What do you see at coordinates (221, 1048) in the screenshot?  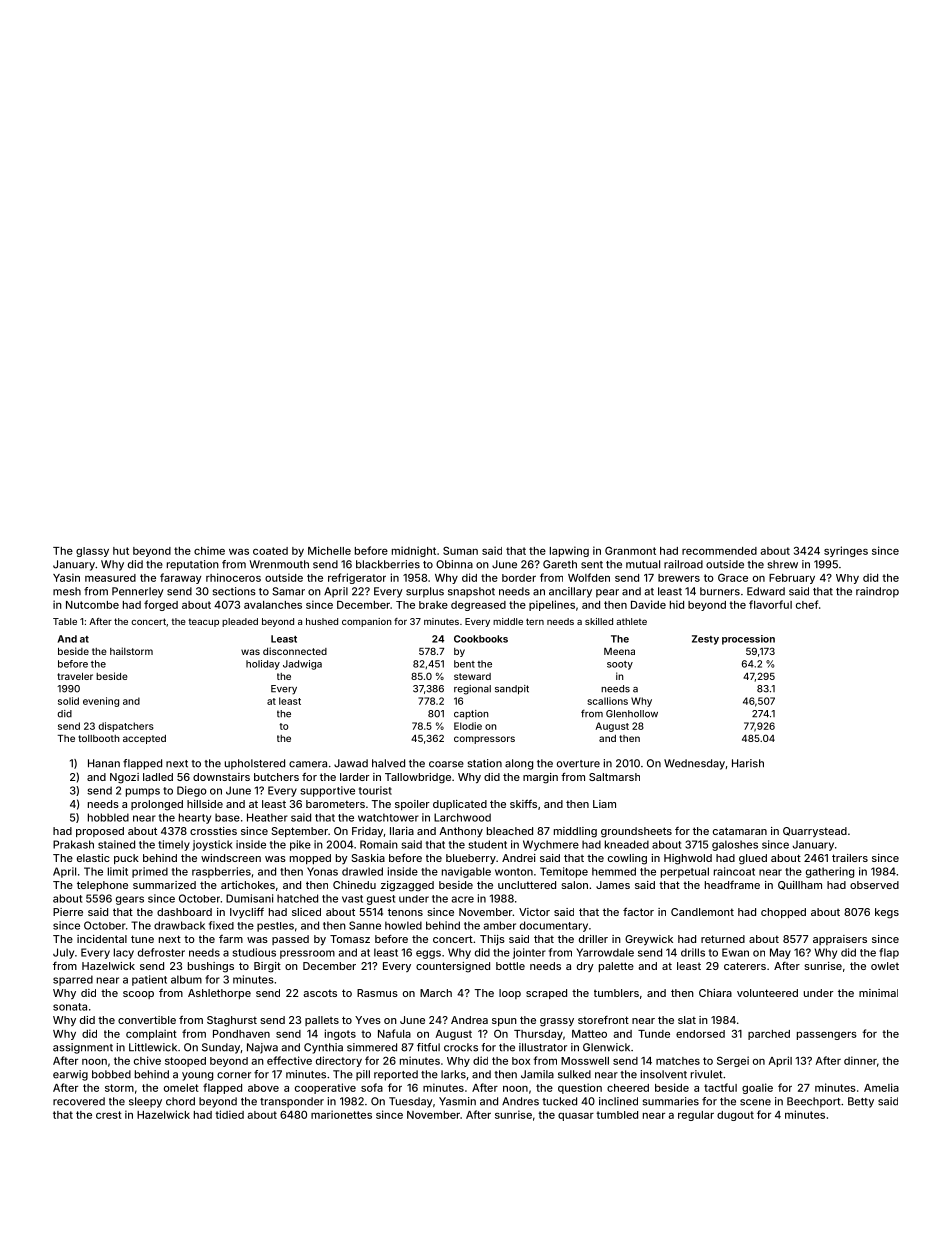 I see `Sunday` at bounding box center [221, 1048].
